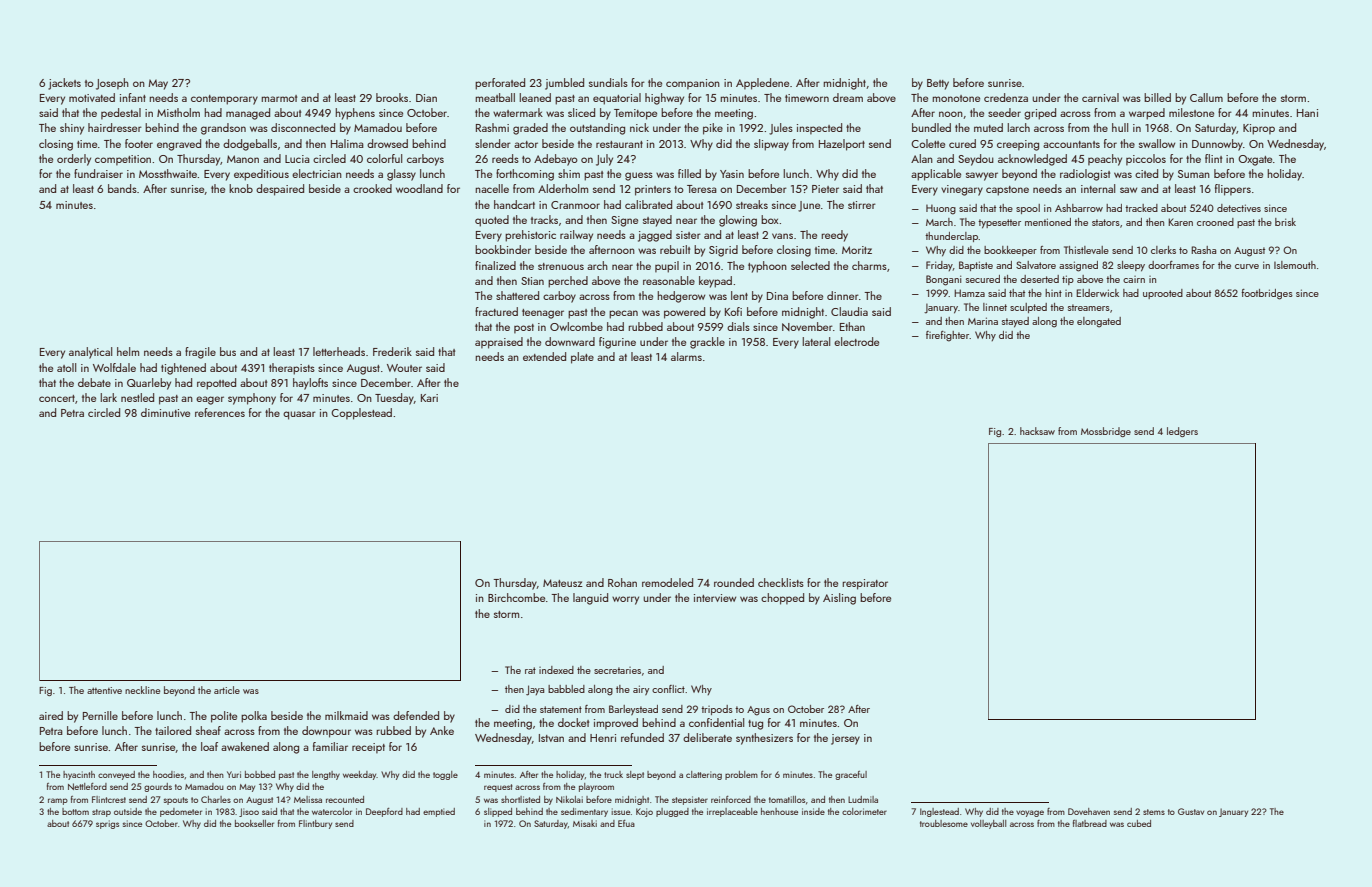 The image size is (1372, 887). I want to click on leaned, so click(535, 97).
